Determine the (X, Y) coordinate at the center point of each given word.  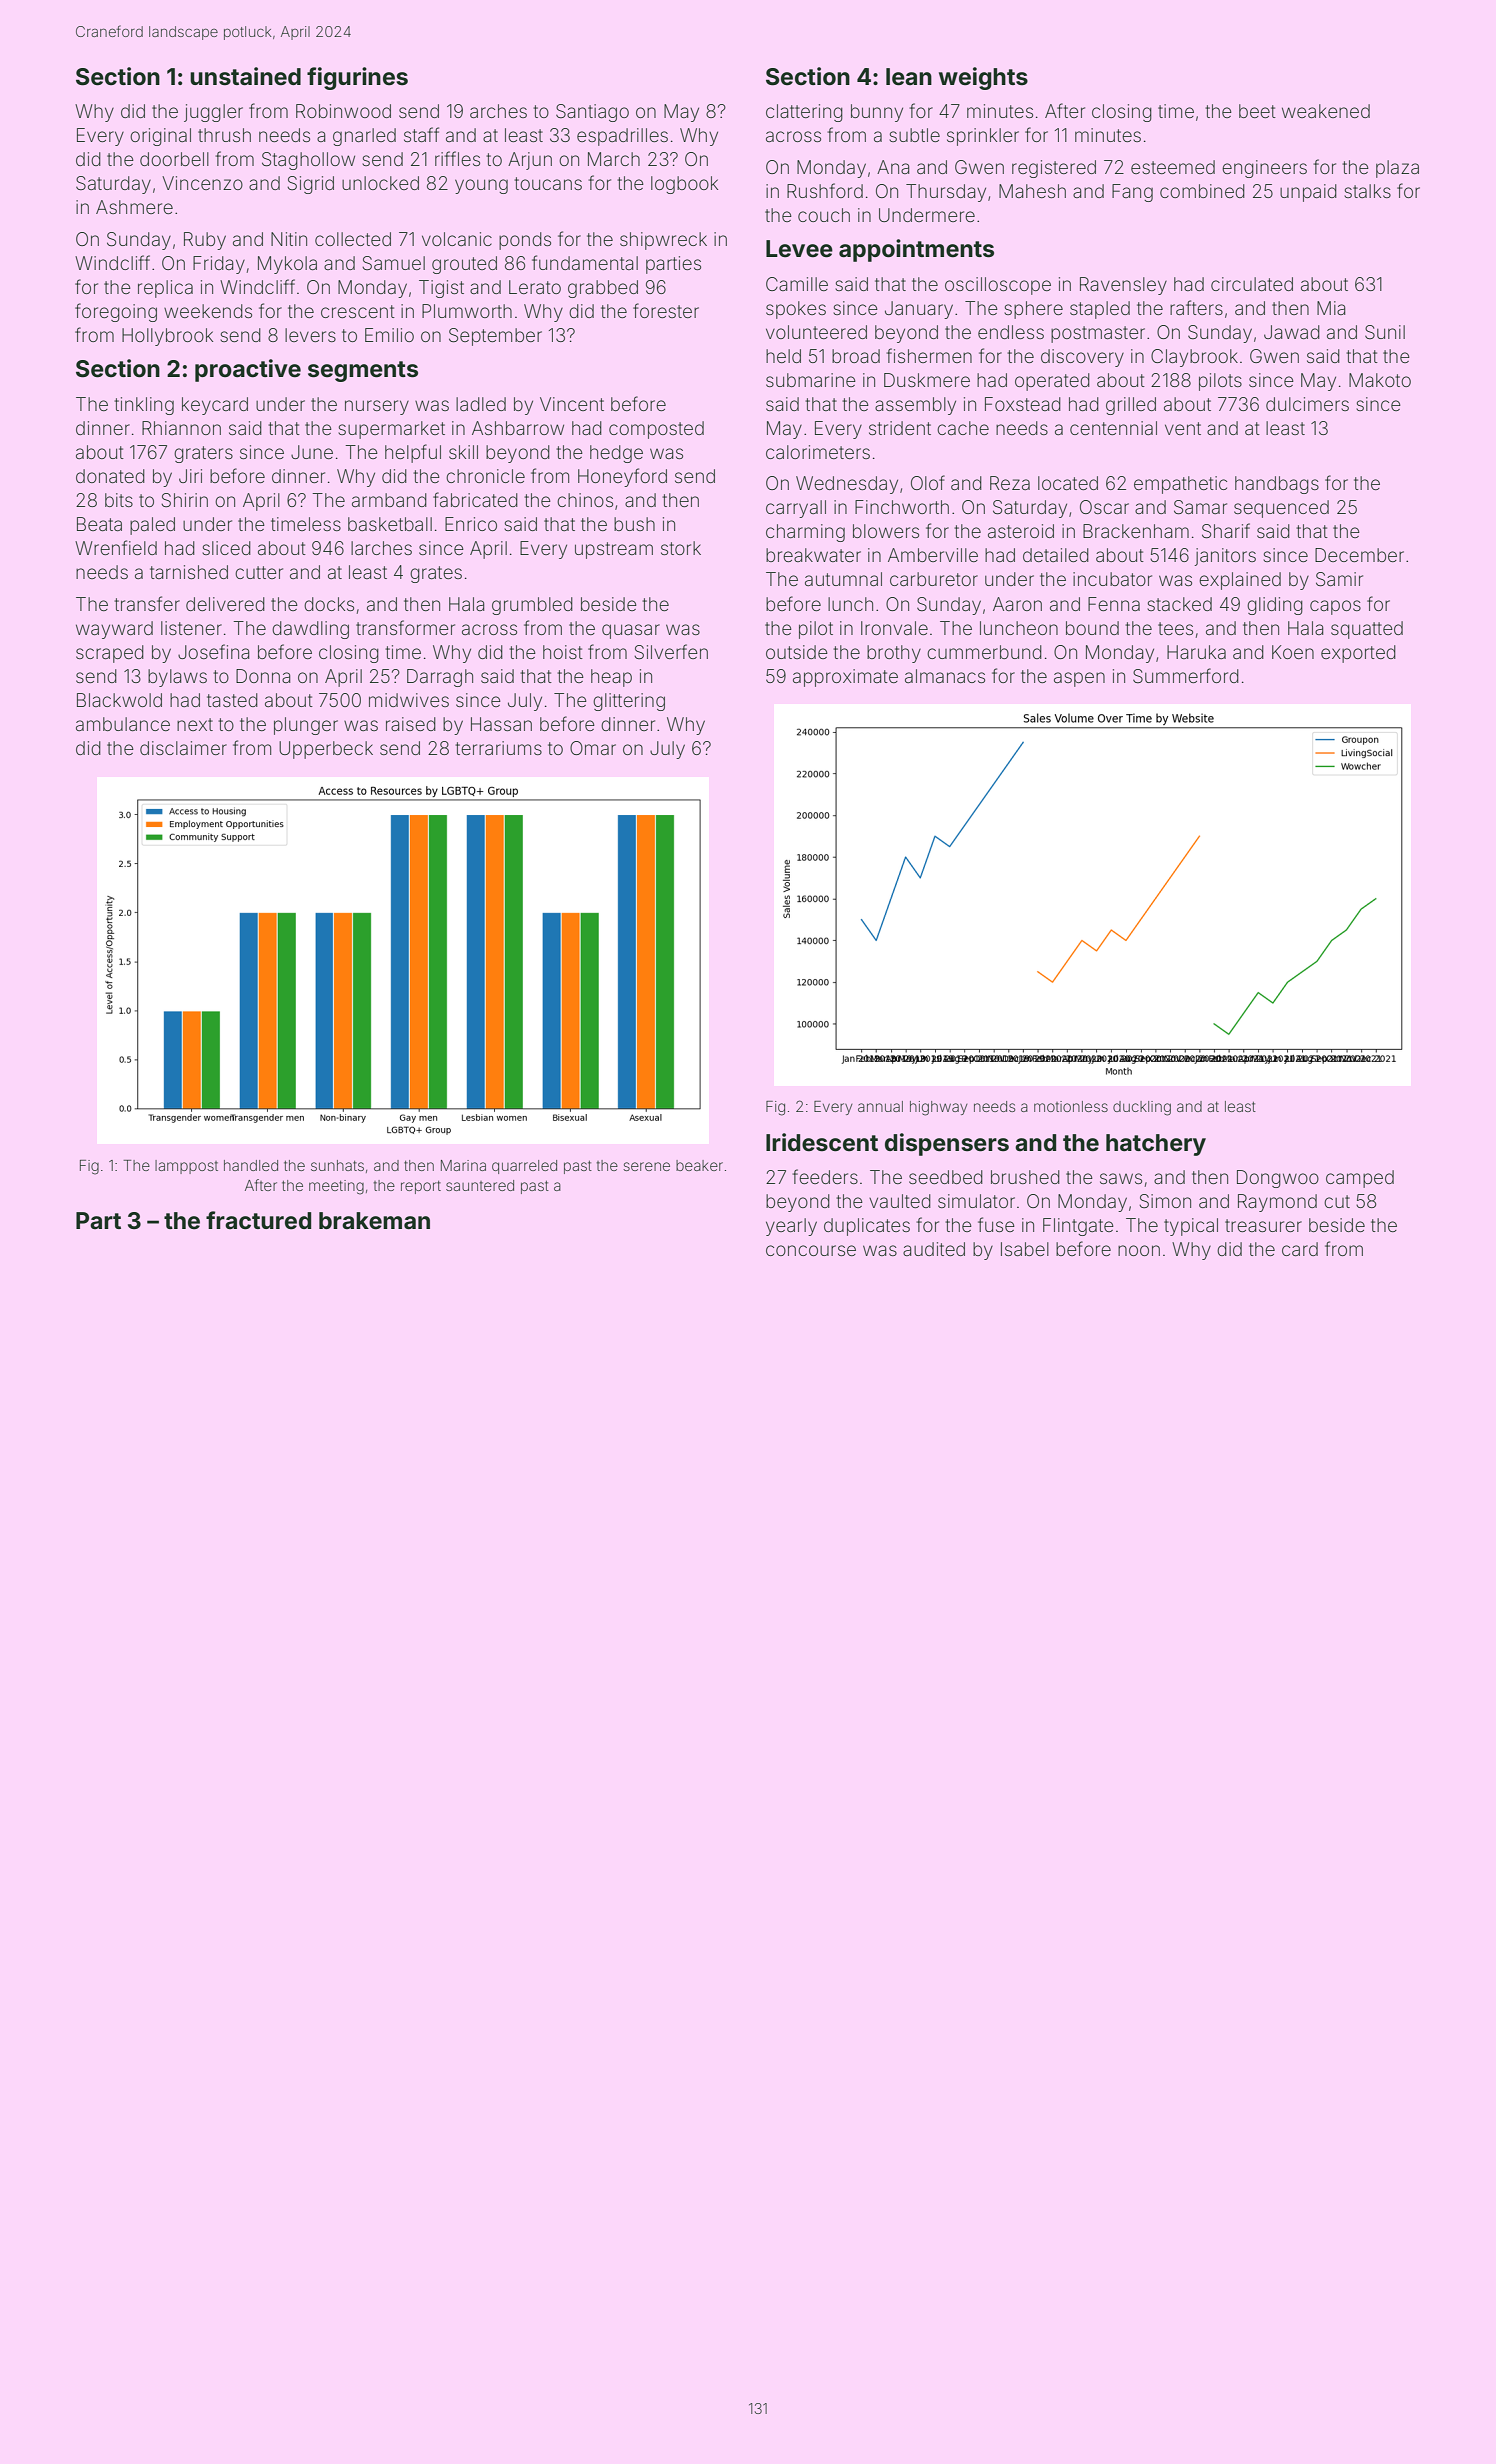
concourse (811, 1250)
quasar (631, 631)
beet (1257, 111)
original (160, 137)
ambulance (123, 724)
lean (909, 77)
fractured (258, 1220)
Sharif (1226, 530)
